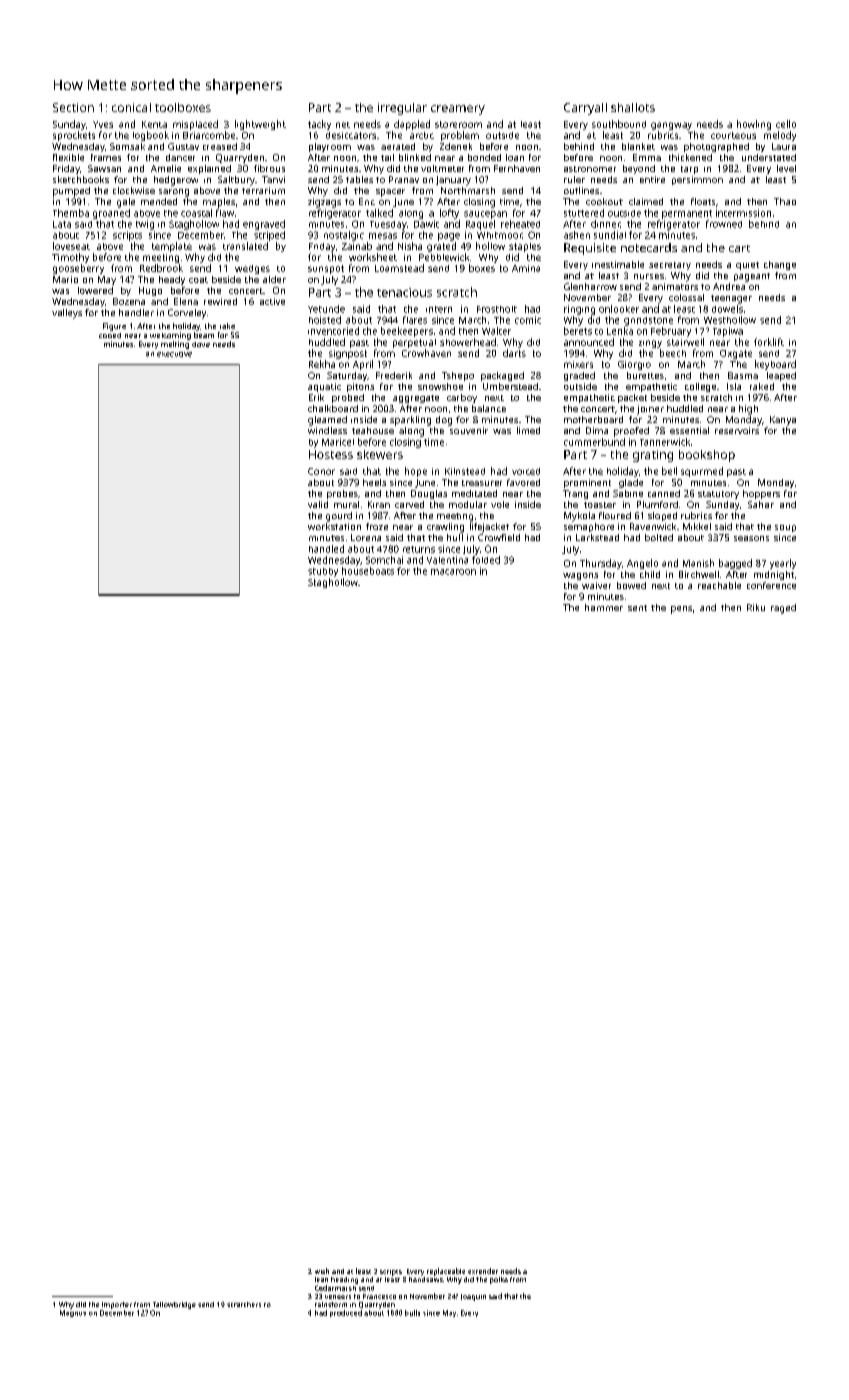 Image resolution: width=849 pixels, height=1400 pixels. What do you see at coordinates (604, 607) in the screenshot?
I see `hammer` at bounding box center [604, 607].
